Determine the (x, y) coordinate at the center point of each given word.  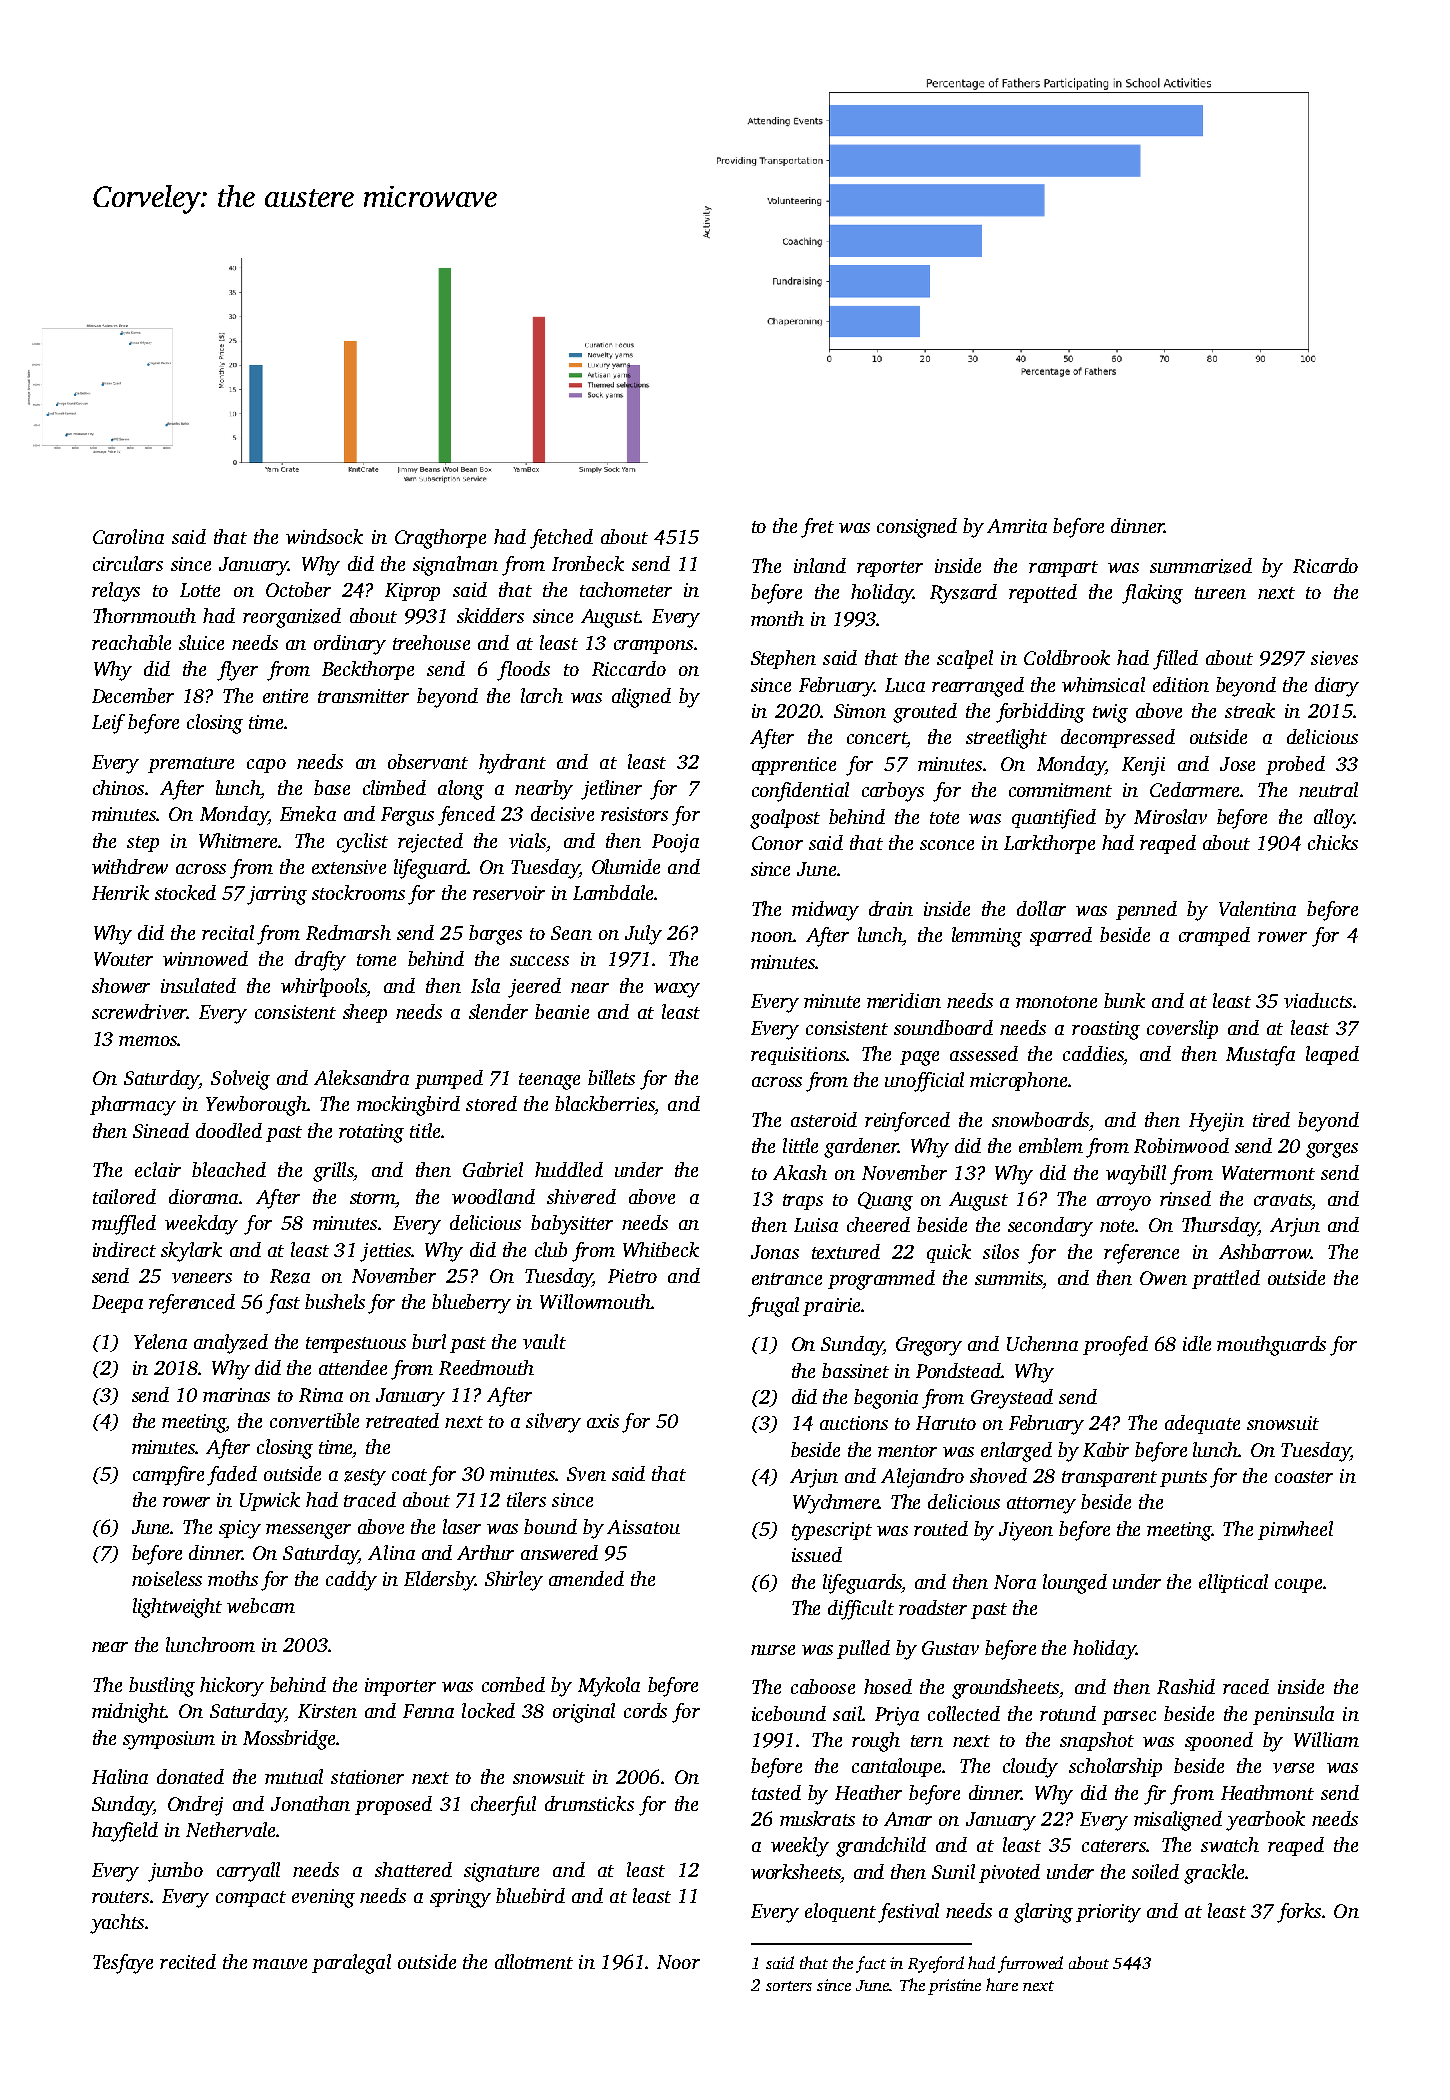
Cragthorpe (440, 539)
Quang (885, 1201)
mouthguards (1271, 1346)
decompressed (1118, 738)
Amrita (1017, 526)
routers (120, 1897)
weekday (201, 1225)
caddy (351, 1581)
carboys (893, 792)
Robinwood (1181, 1145)
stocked (185, 892)
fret (817, 528)
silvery (553, 1423)
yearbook (1265, 1821)
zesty (365, 1477)
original (584, 1713)
